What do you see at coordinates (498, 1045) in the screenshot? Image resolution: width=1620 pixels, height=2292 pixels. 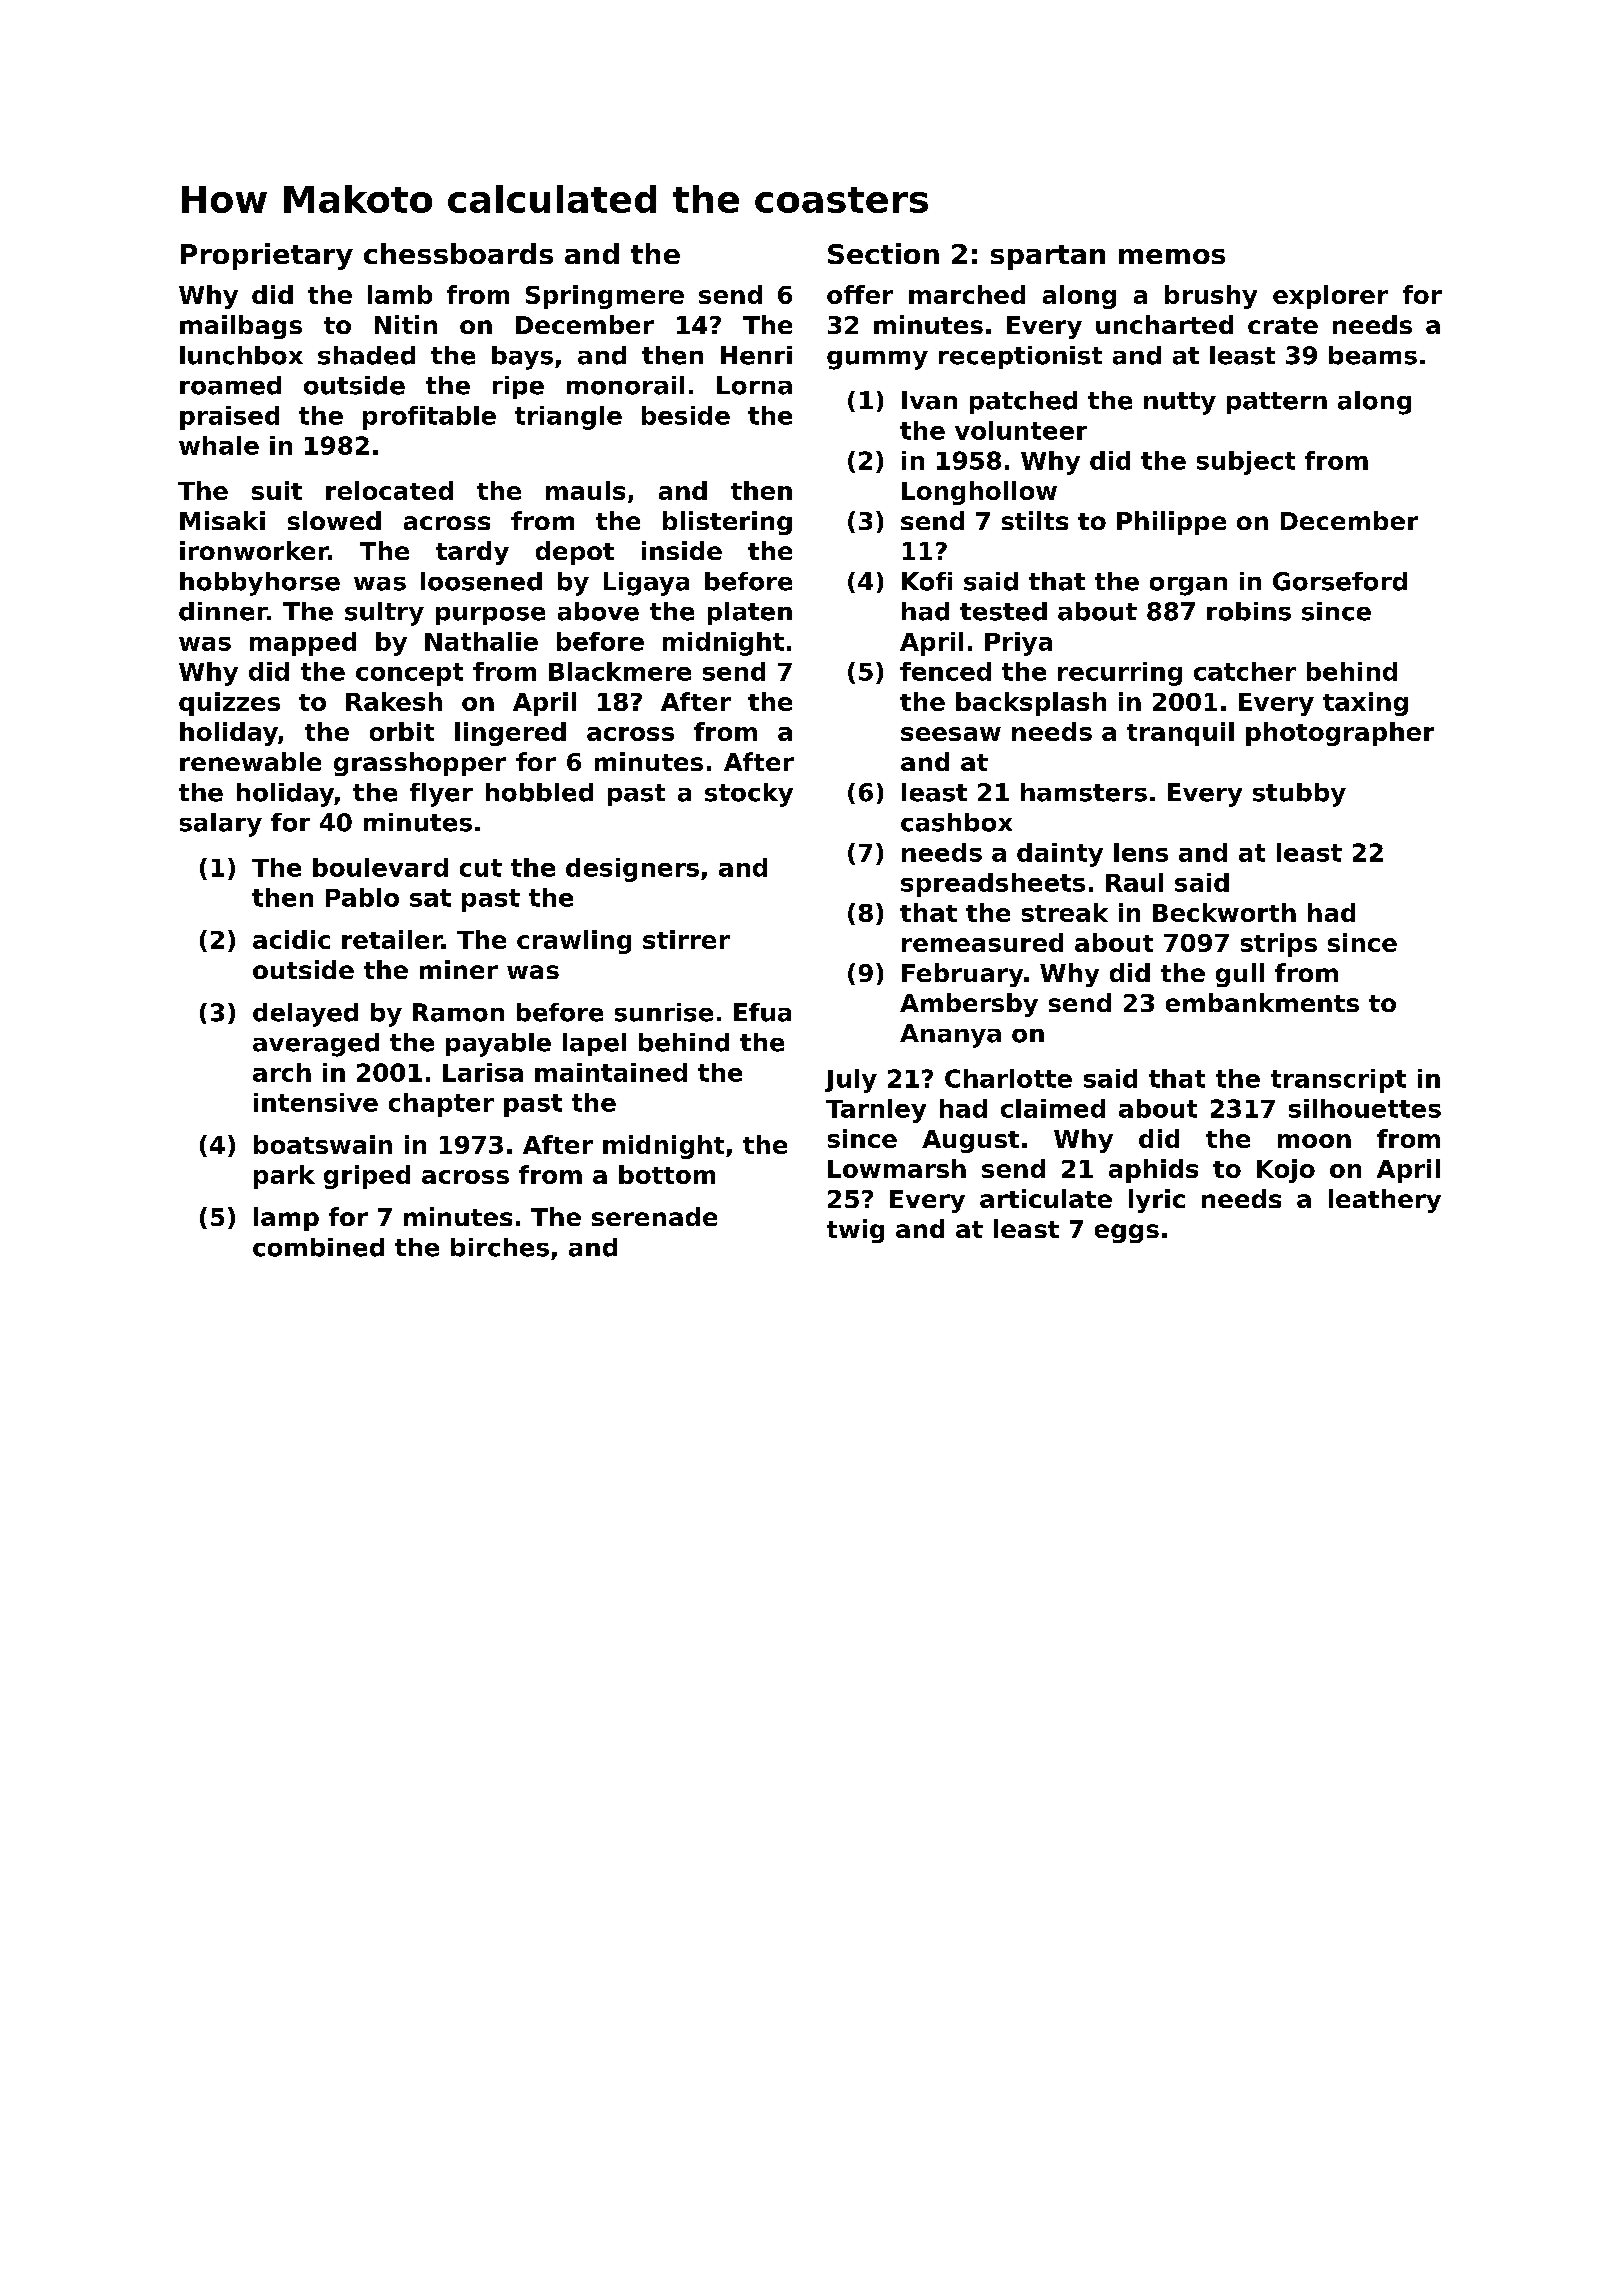 I see `payable` at bounding box center [498, 1045].
